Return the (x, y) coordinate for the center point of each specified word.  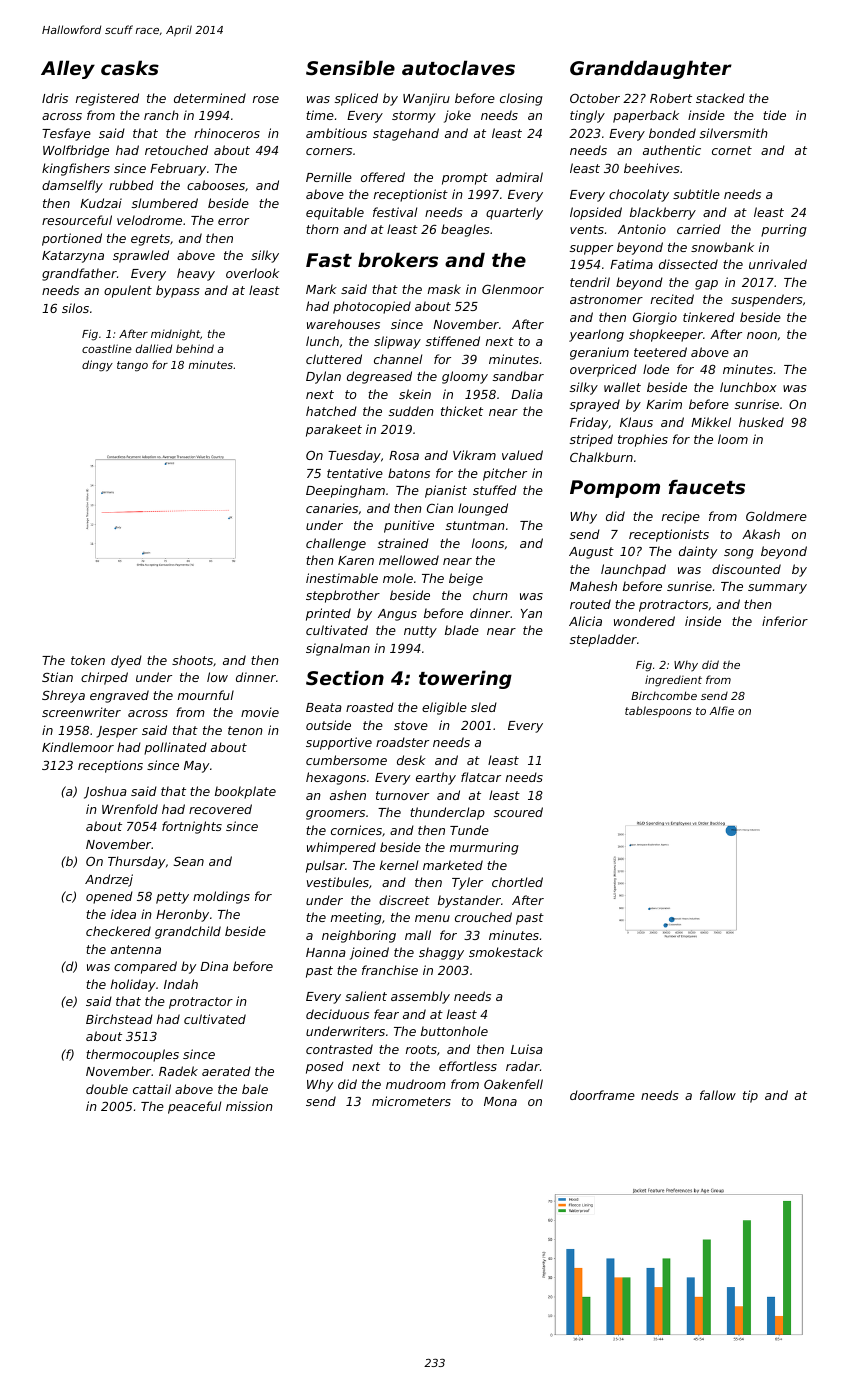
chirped (104, 678)
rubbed (131, 185)
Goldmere (776, 516)
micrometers (411, 1101)
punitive (409, 526)
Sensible (350, 67)
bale (255, 1089)
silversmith (734, 133)
